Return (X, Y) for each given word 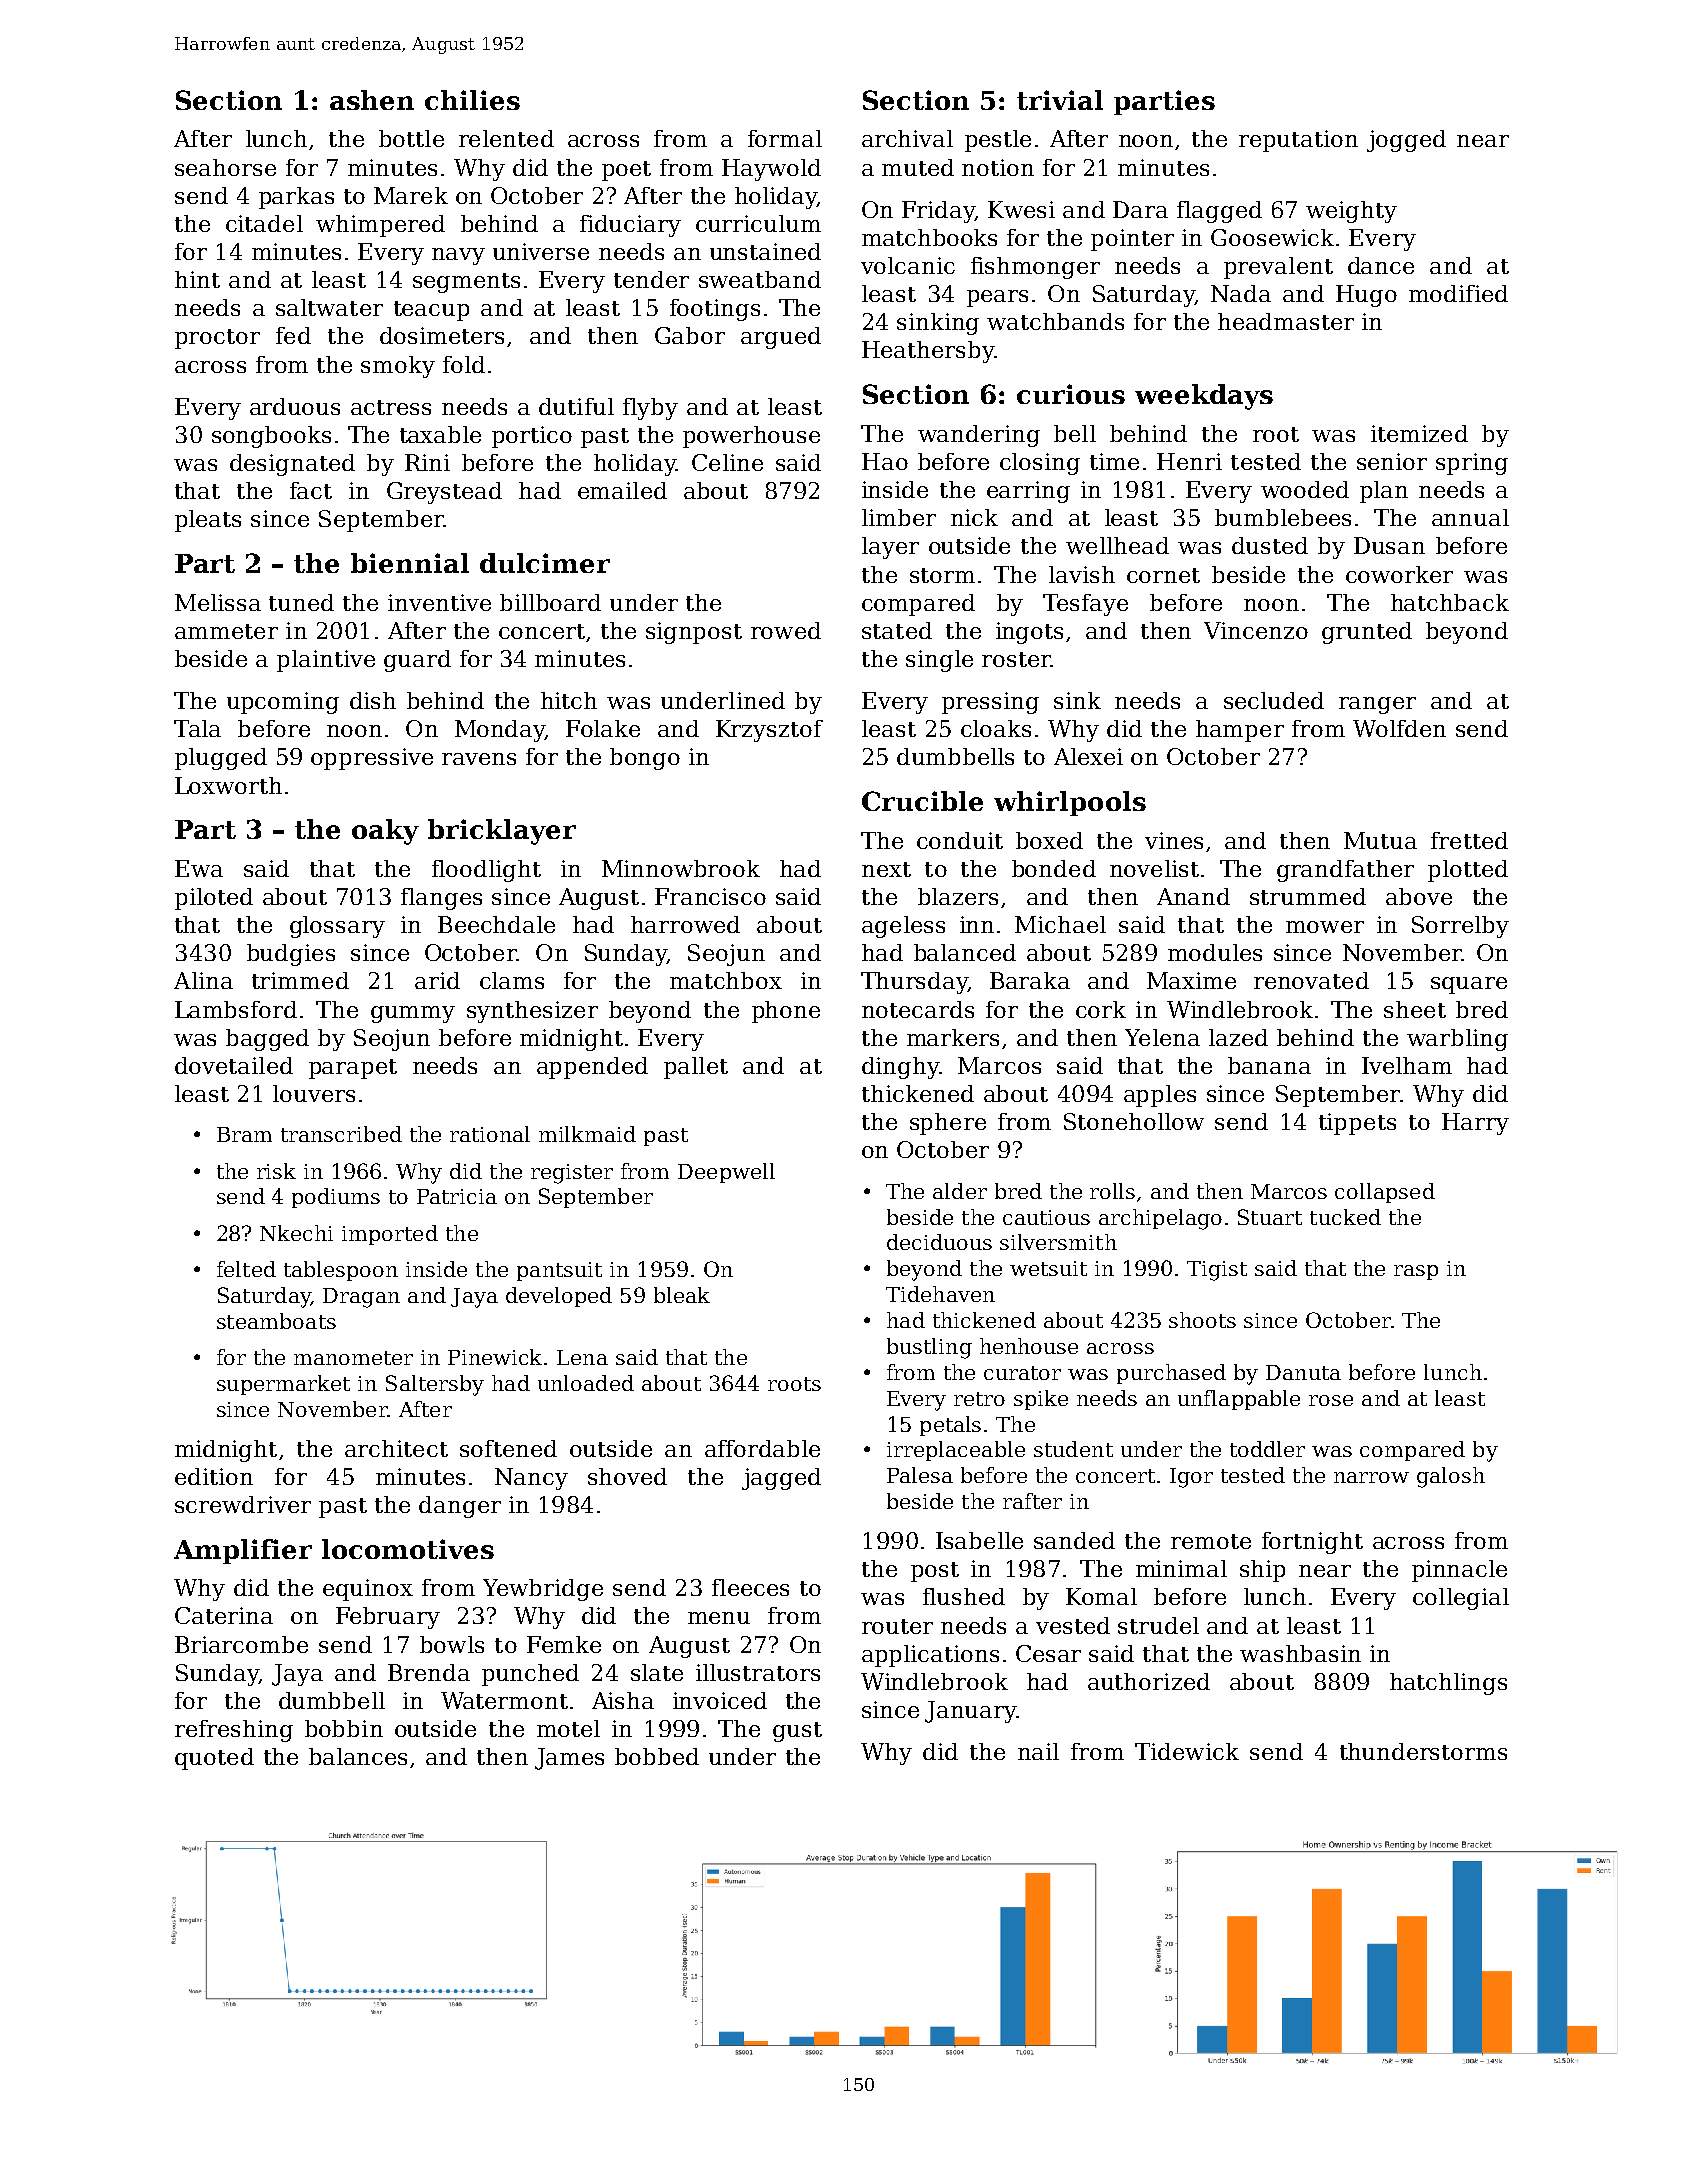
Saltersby (435, 1385)
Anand (1193, 896)
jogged (1406, 141)
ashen (372, 100)
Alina (203, 980)
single (939, 661)
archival (907, 138)
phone (786, 1012)
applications (930, 1656)
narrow (1371, 1477)
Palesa (920, 1475)
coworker (1399, 574)
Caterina (224, 1615)
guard (417, 661)
